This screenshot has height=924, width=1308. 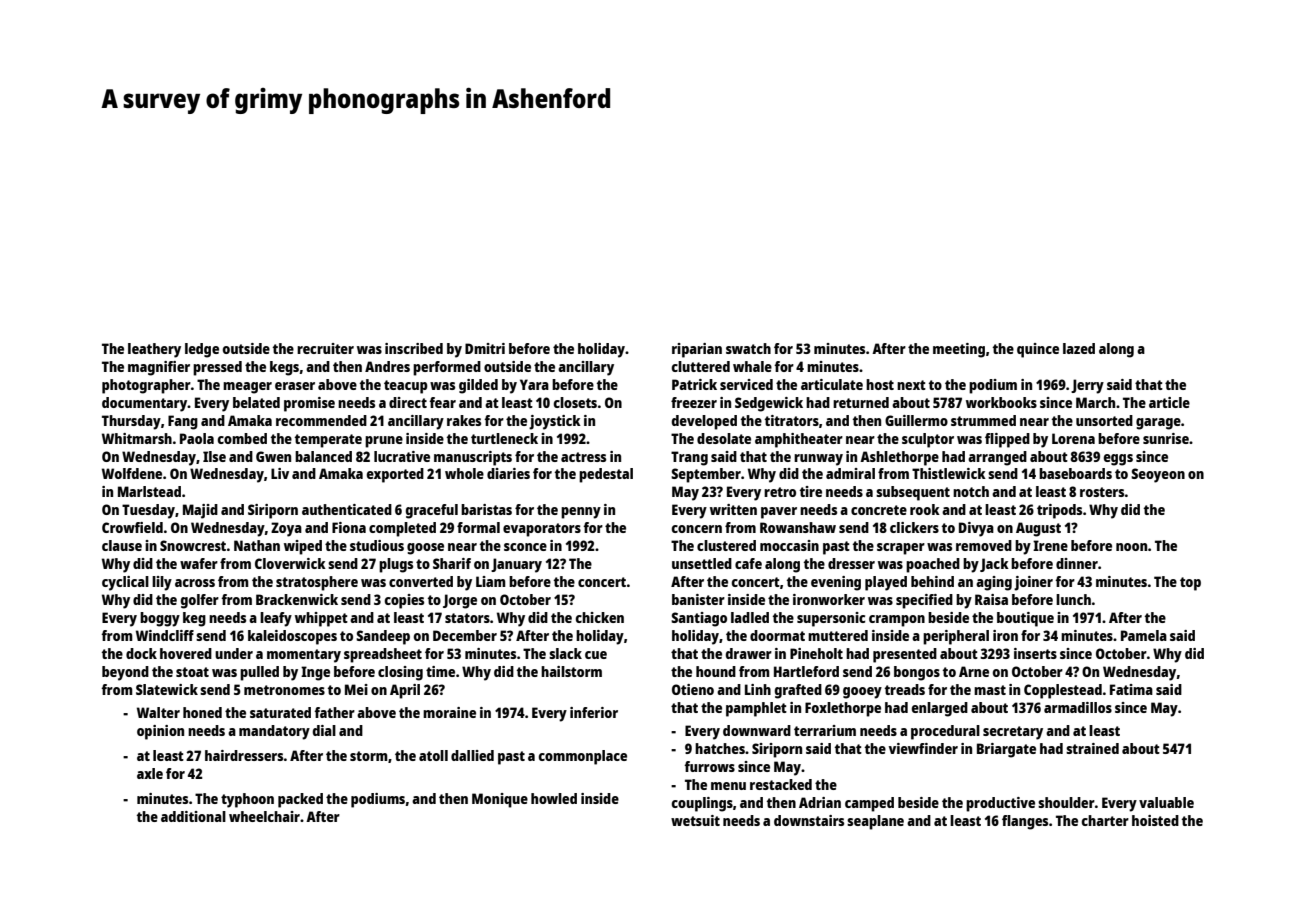 What do you see at coordinates (292, 637) in the screenshot?
I see `kaleidoscopes` at bounding box center [292, 637].
